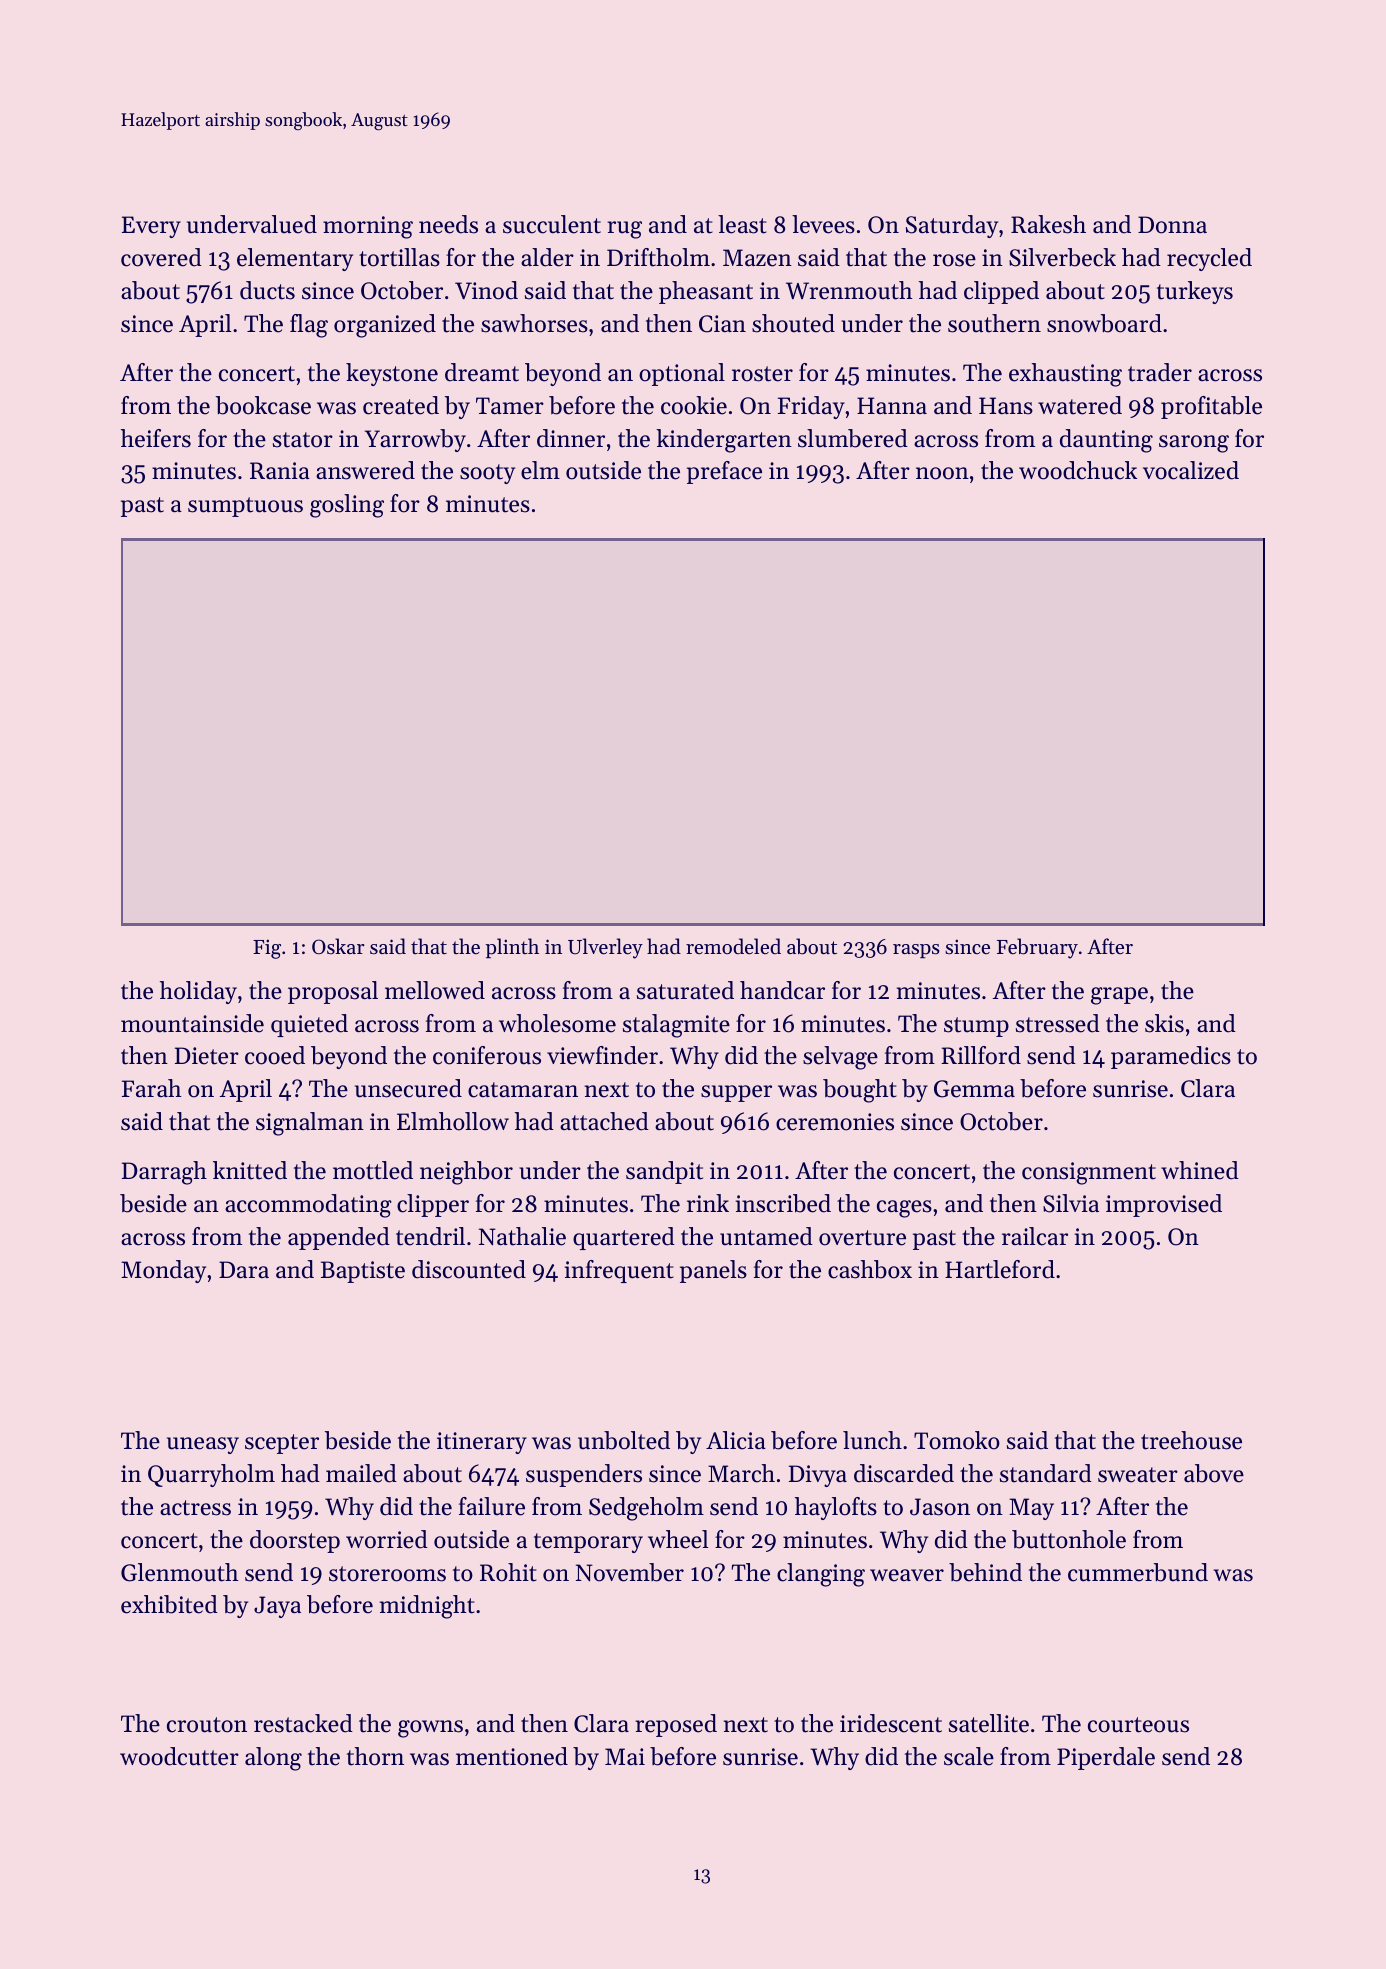 The height and width of the screenshot is (1969, 1386). I want to click on stressed, so click(1058, 1023).
